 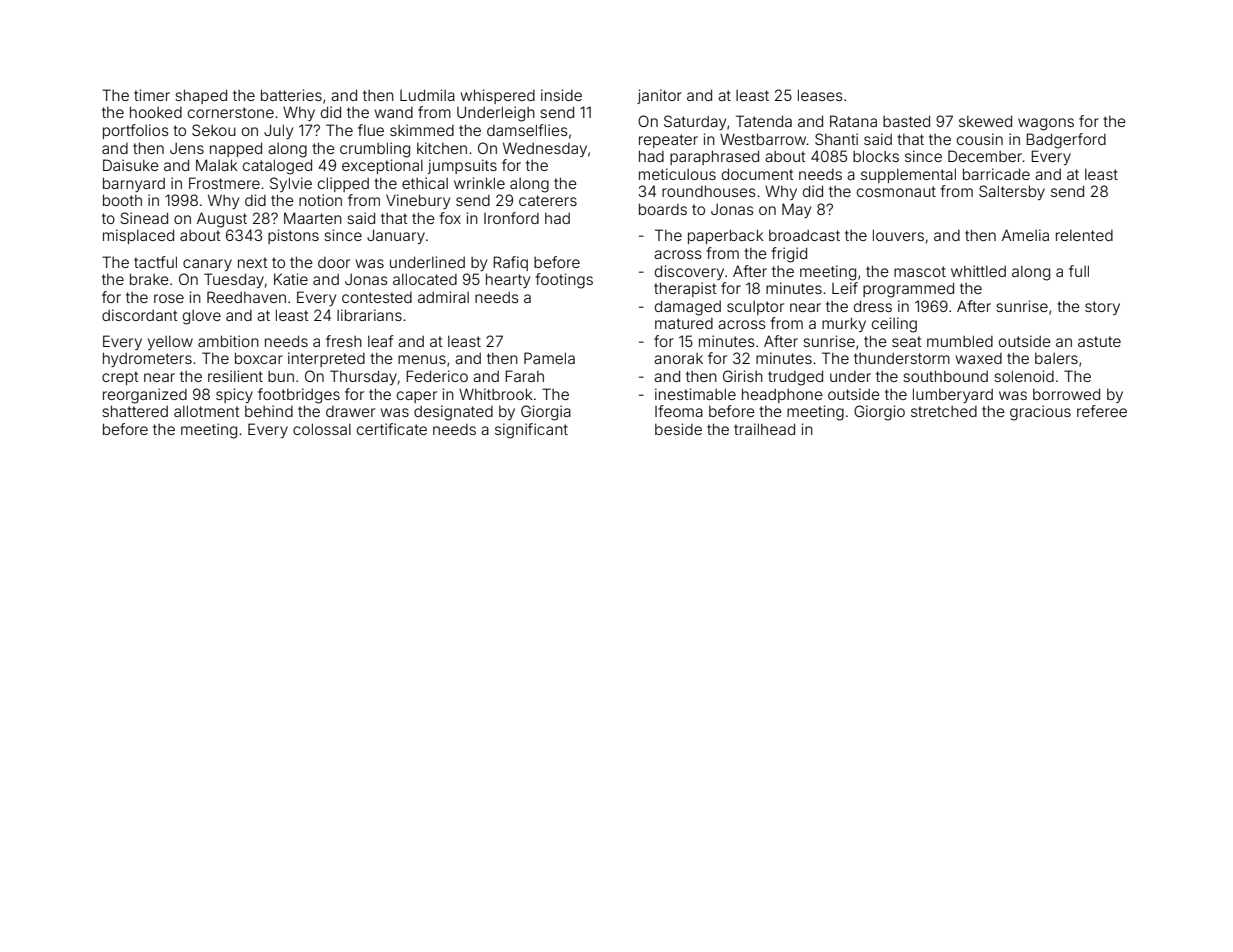 What do you see at coordinates (152, 95) in the document?
I see `timer` at bounding box center [152, 95].
